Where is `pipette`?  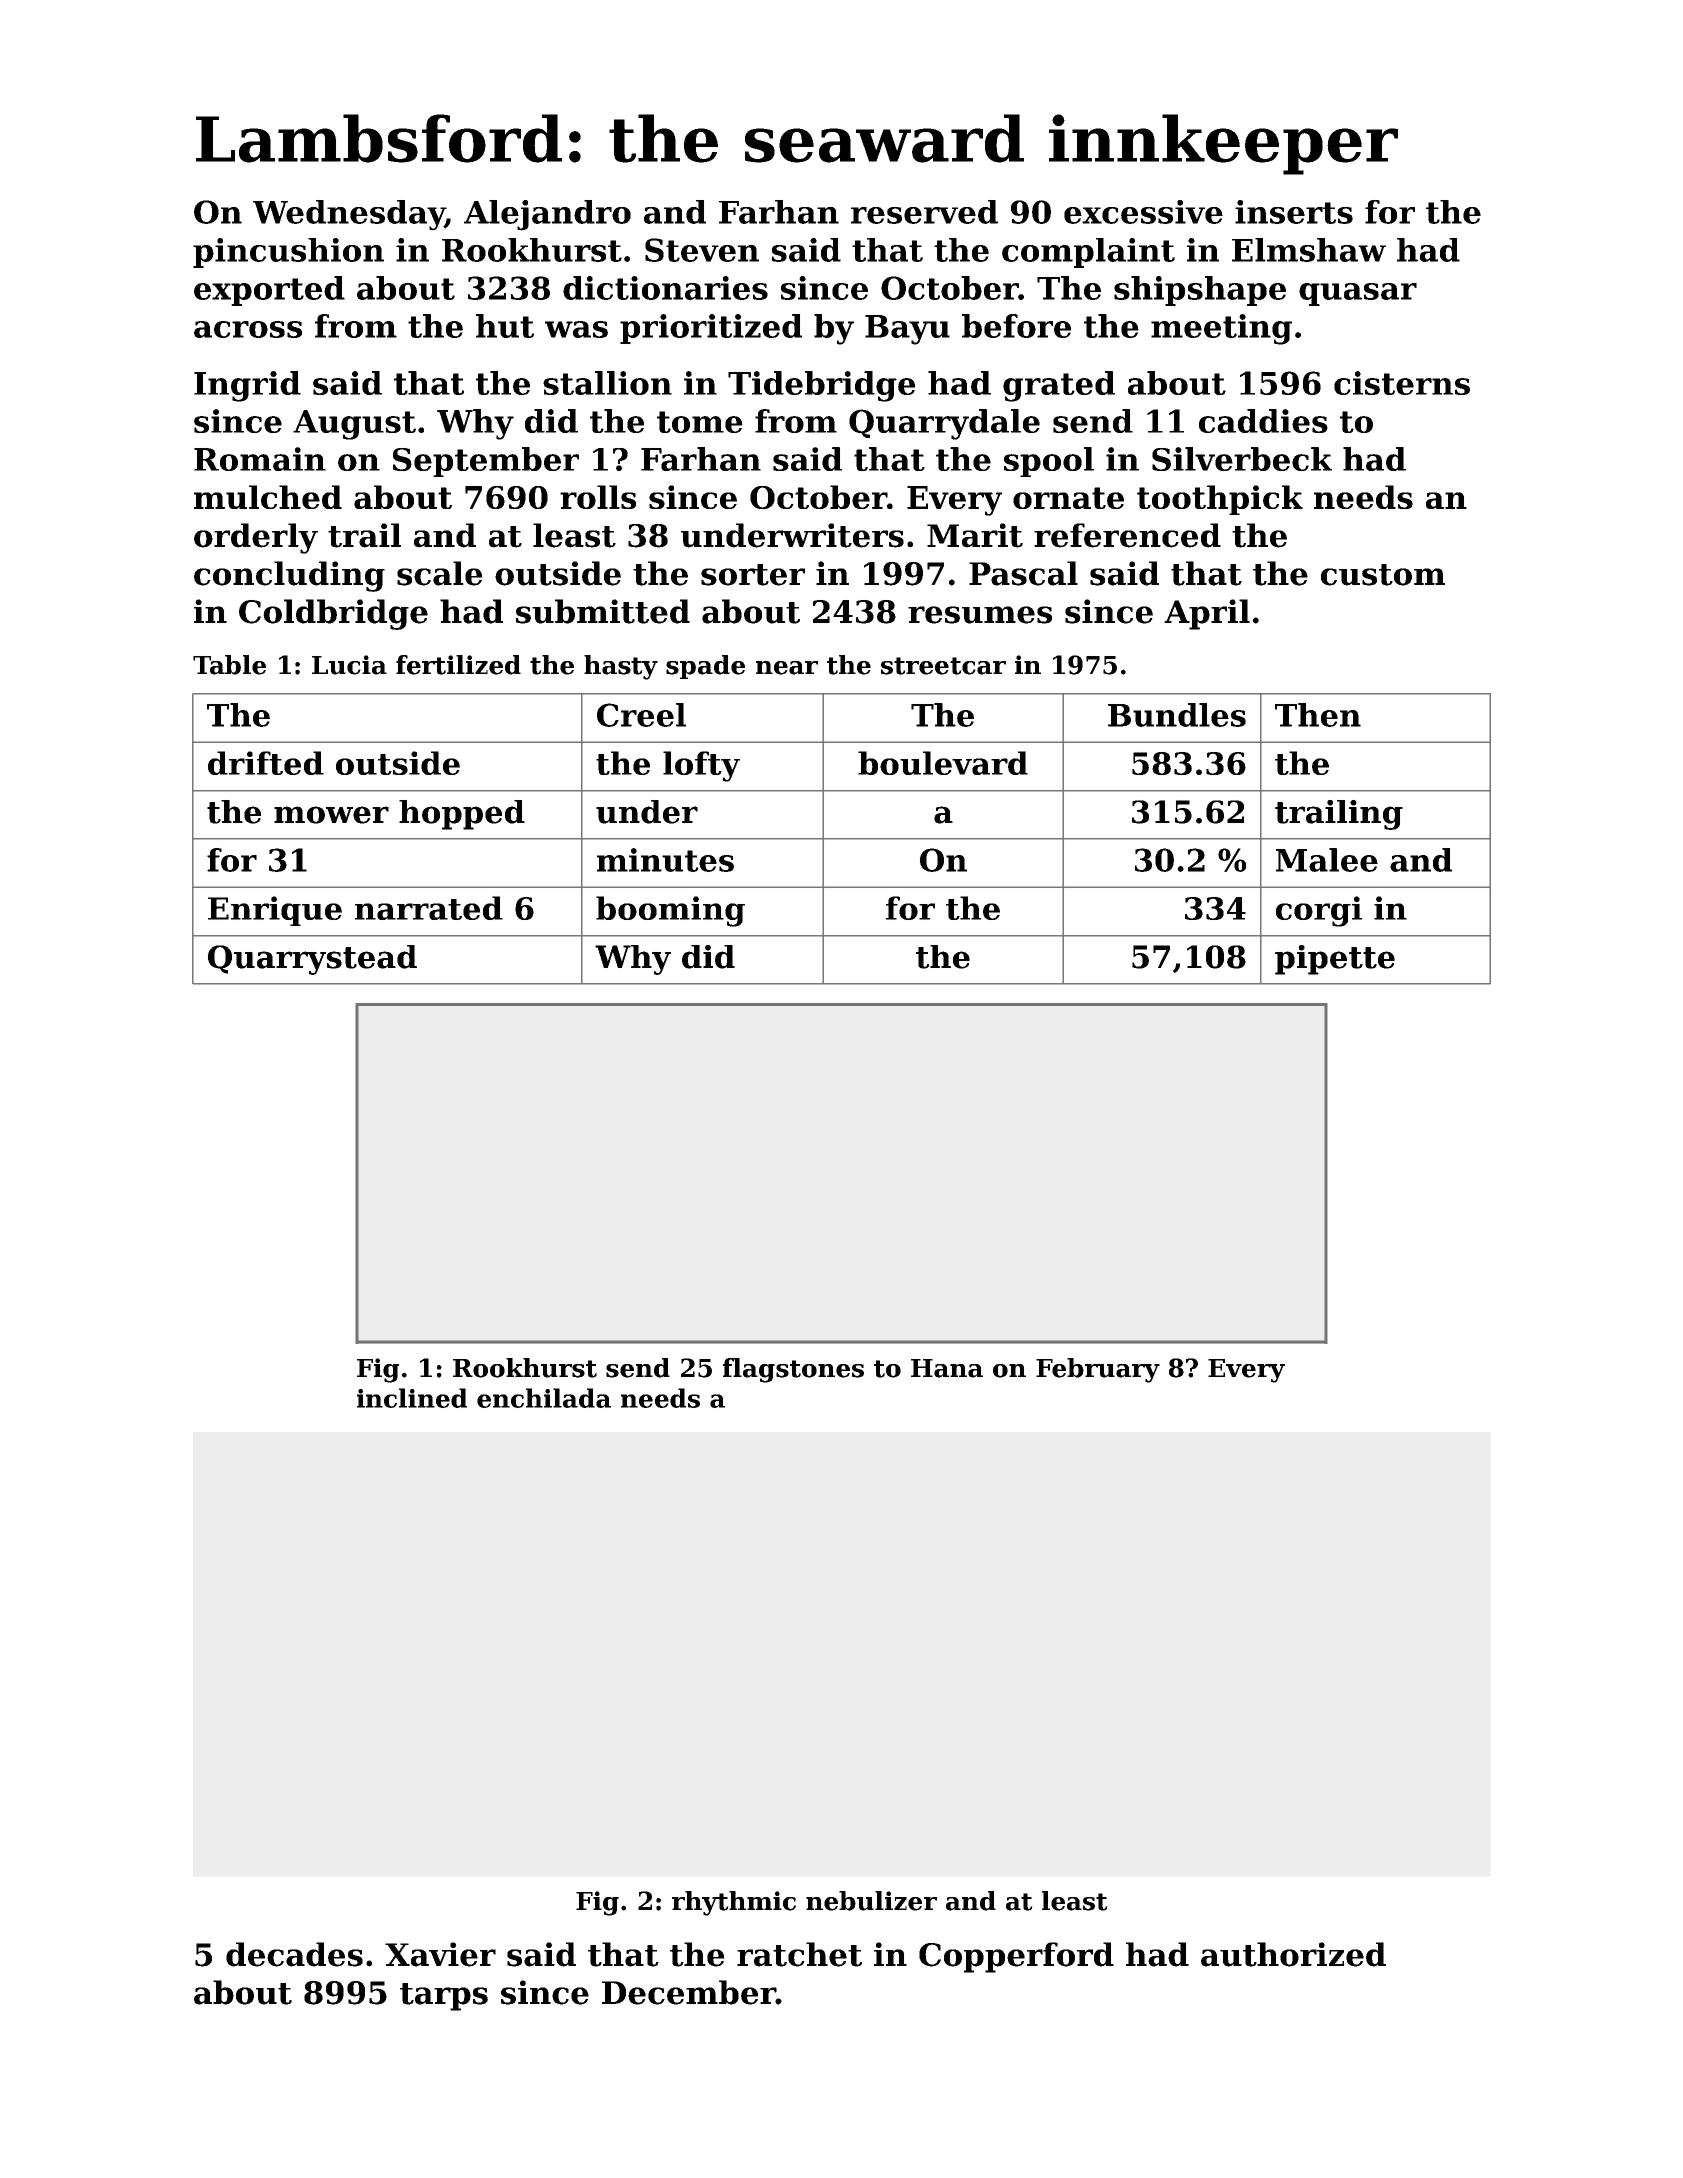
pipette is located at coordinates (1335, 960).
